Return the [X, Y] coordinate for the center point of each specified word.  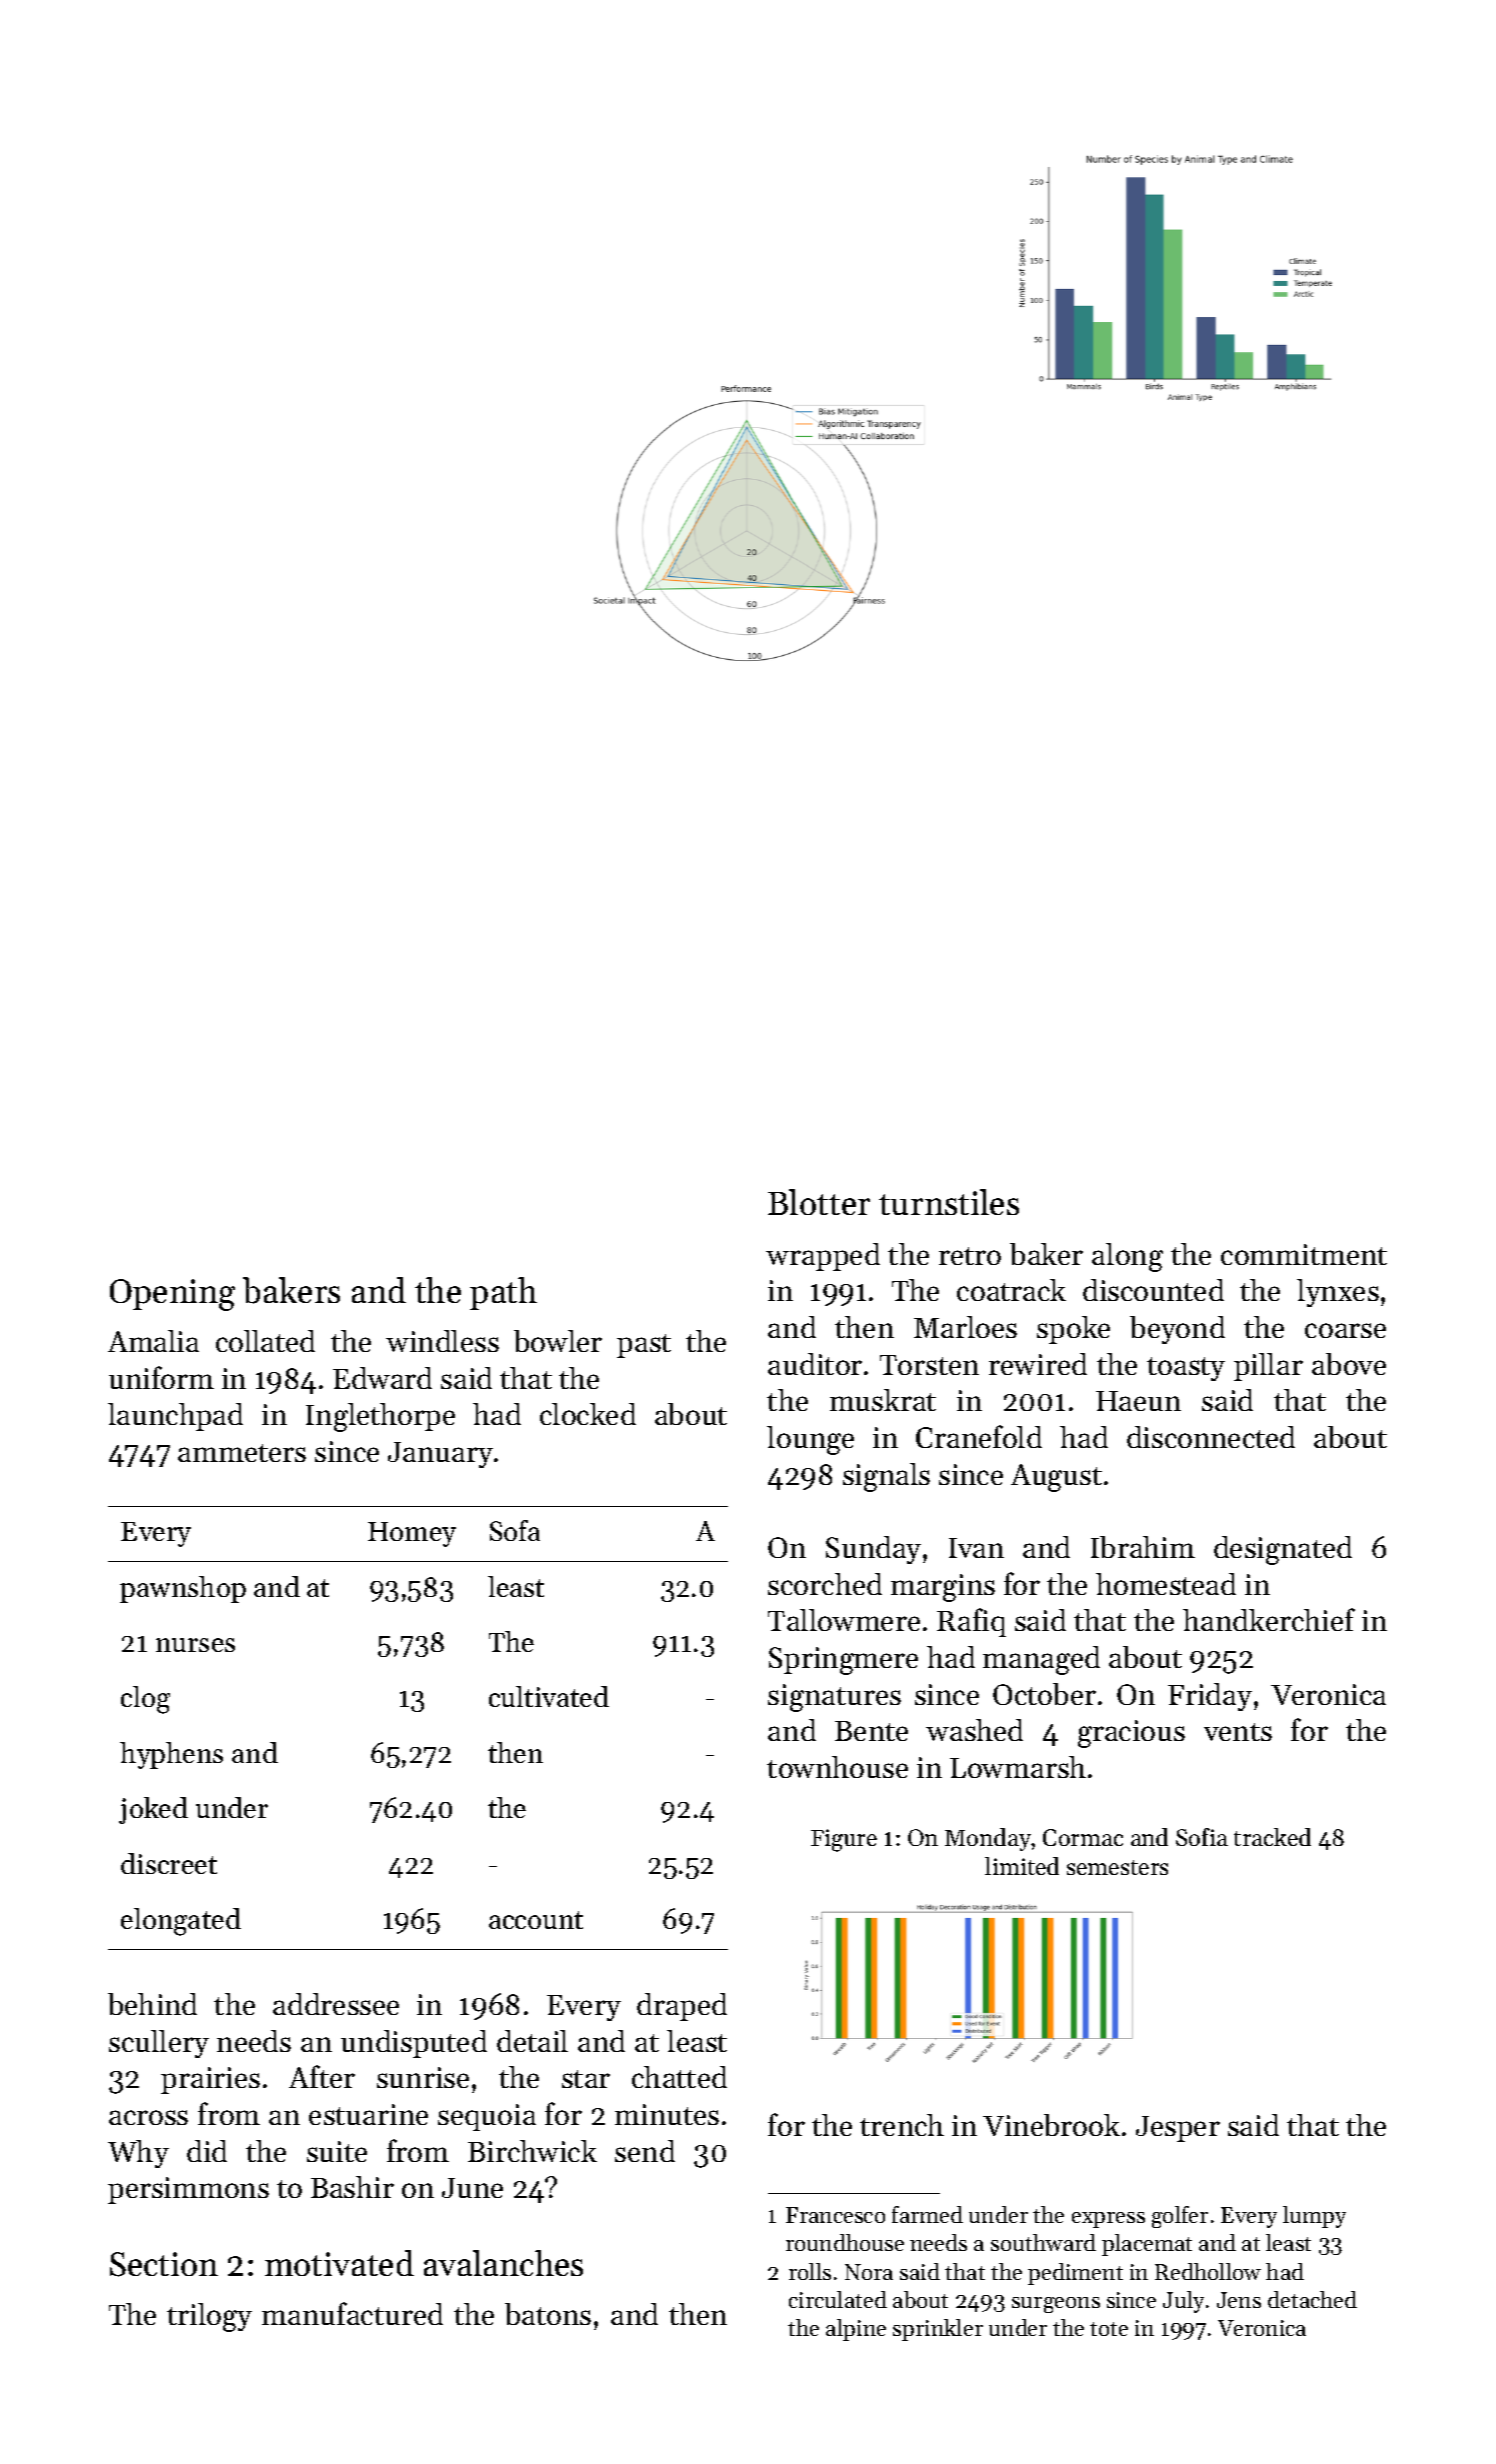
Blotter [819, 1202]
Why [138, 2154]
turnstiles [949, 1202]
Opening [172, 1295]
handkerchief [1269, 1619]
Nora [869, 2272]
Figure [844, 1840]
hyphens [171, 1755]
